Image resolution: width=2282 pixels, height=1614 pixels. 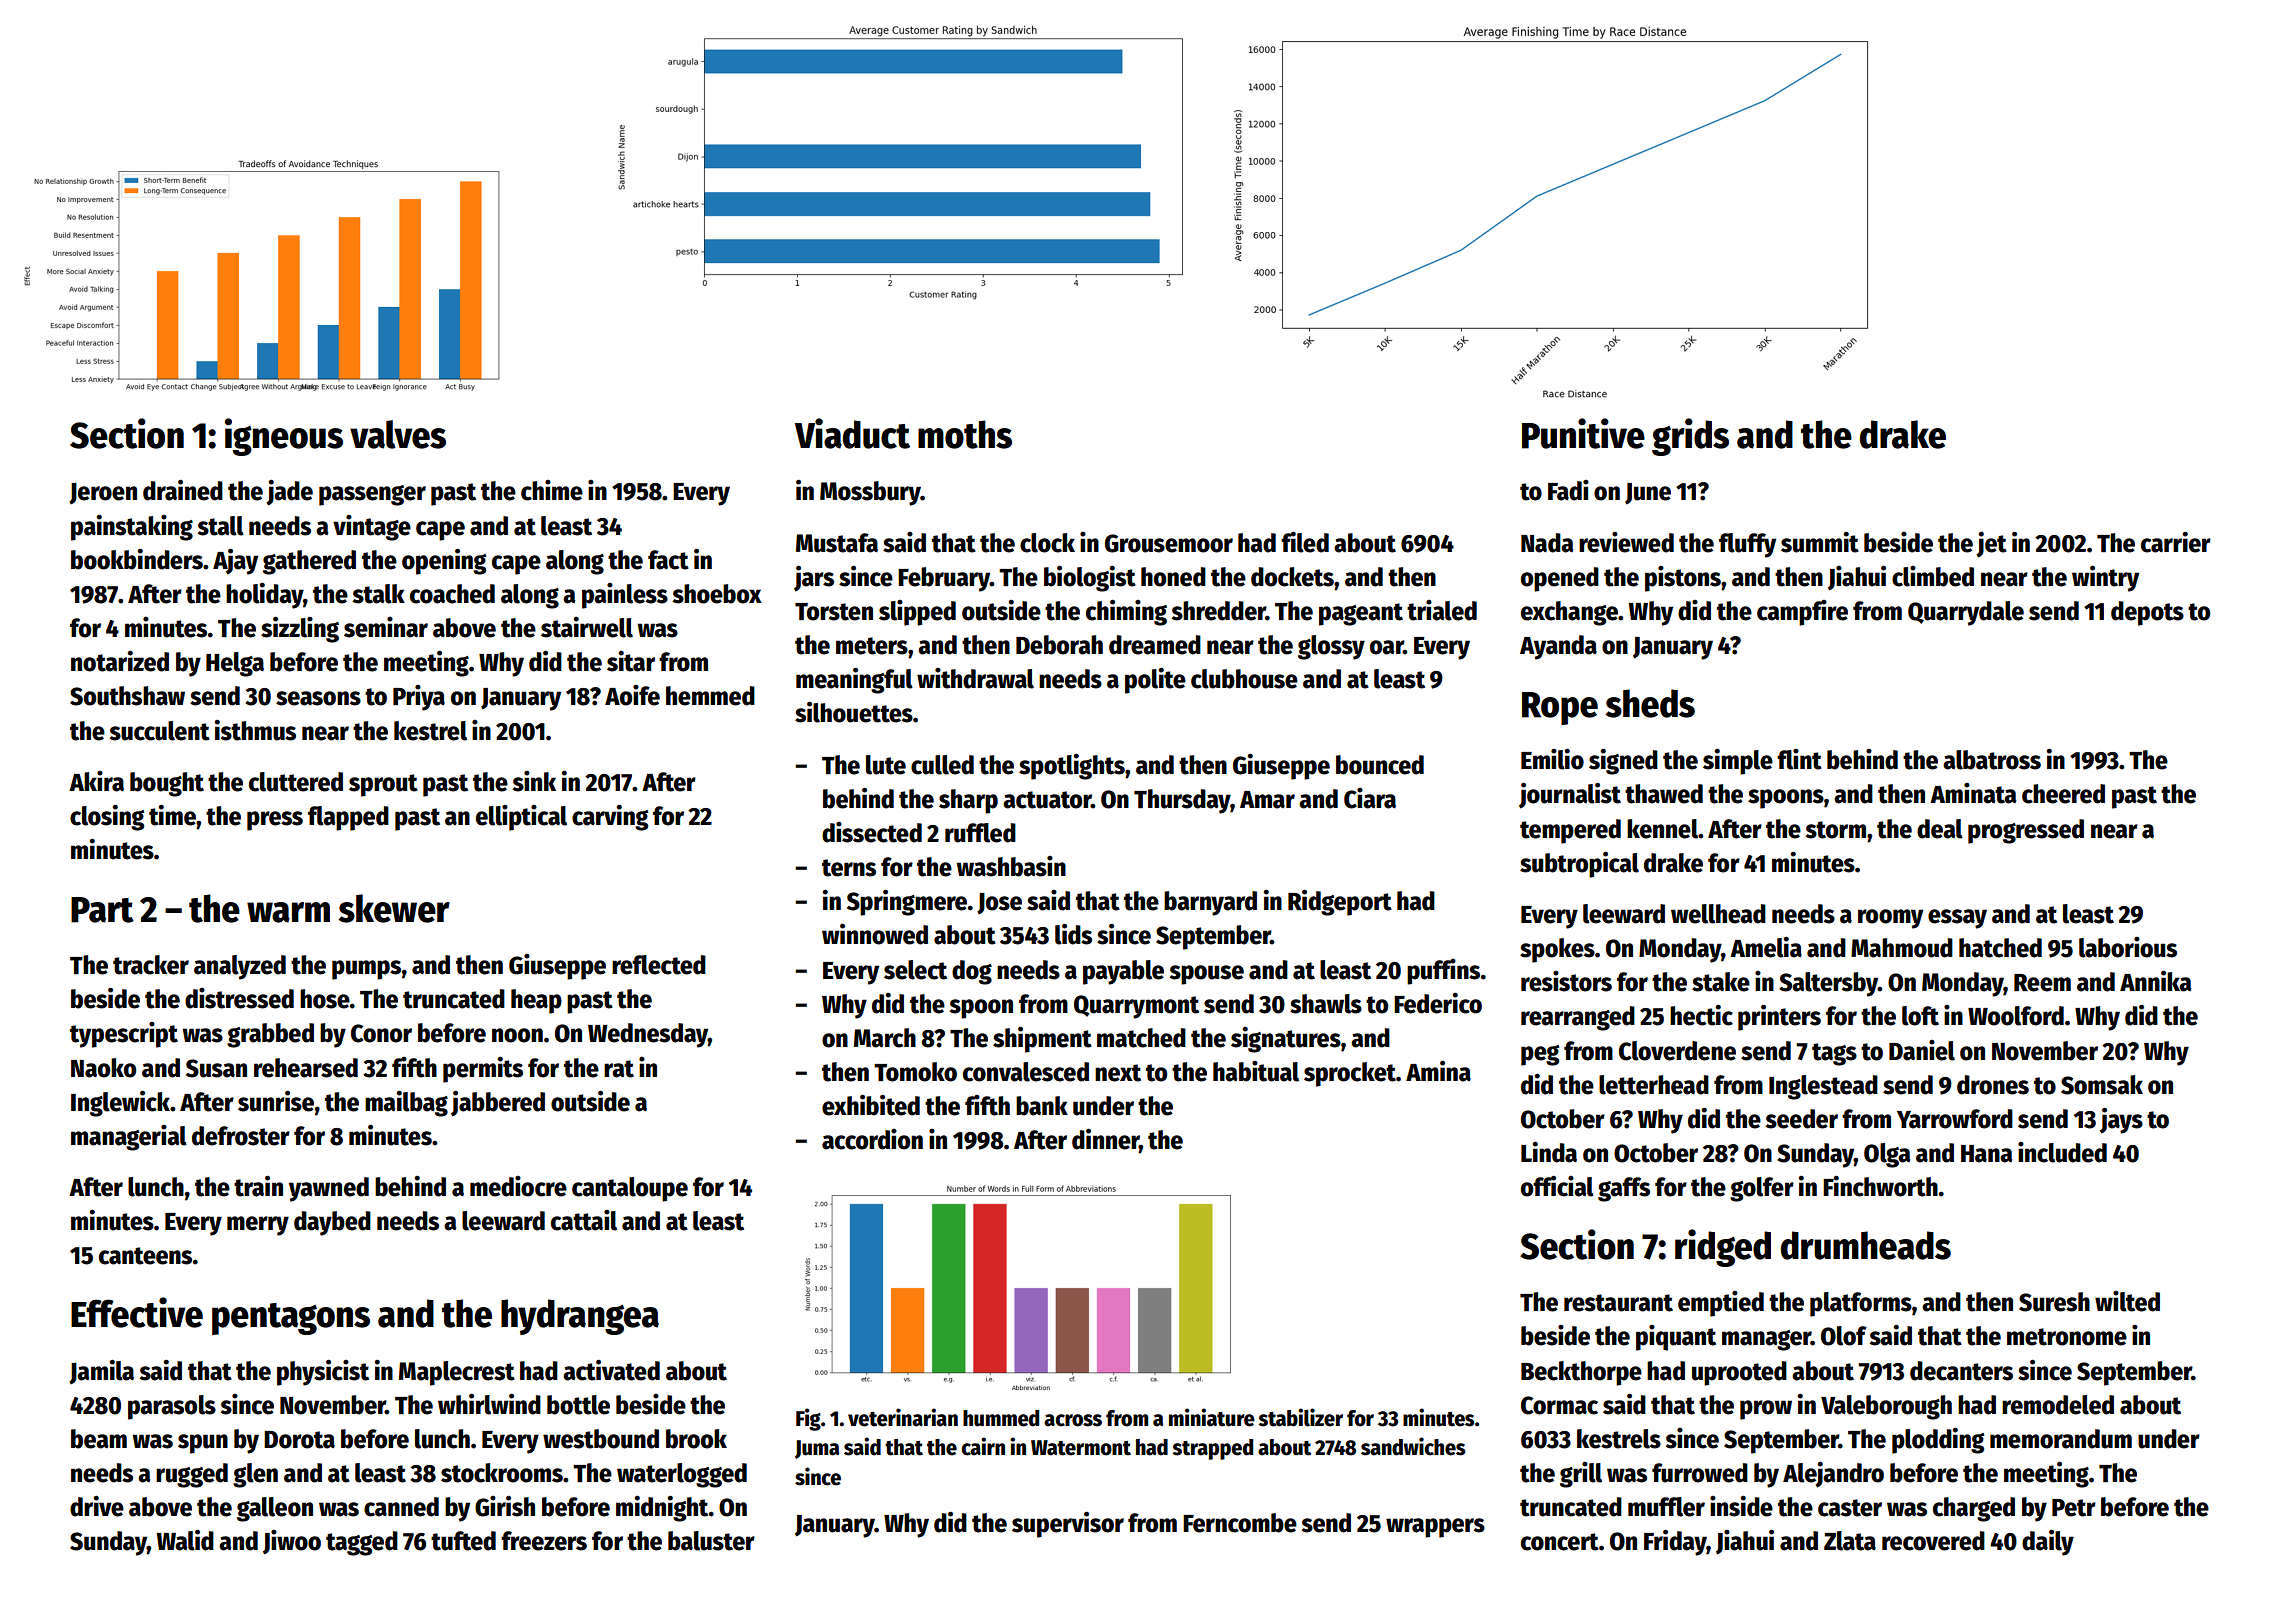 What do you see at coordinates (544, 1541) in the page?
I see `freezers` at bounding box center [544, 1541].
